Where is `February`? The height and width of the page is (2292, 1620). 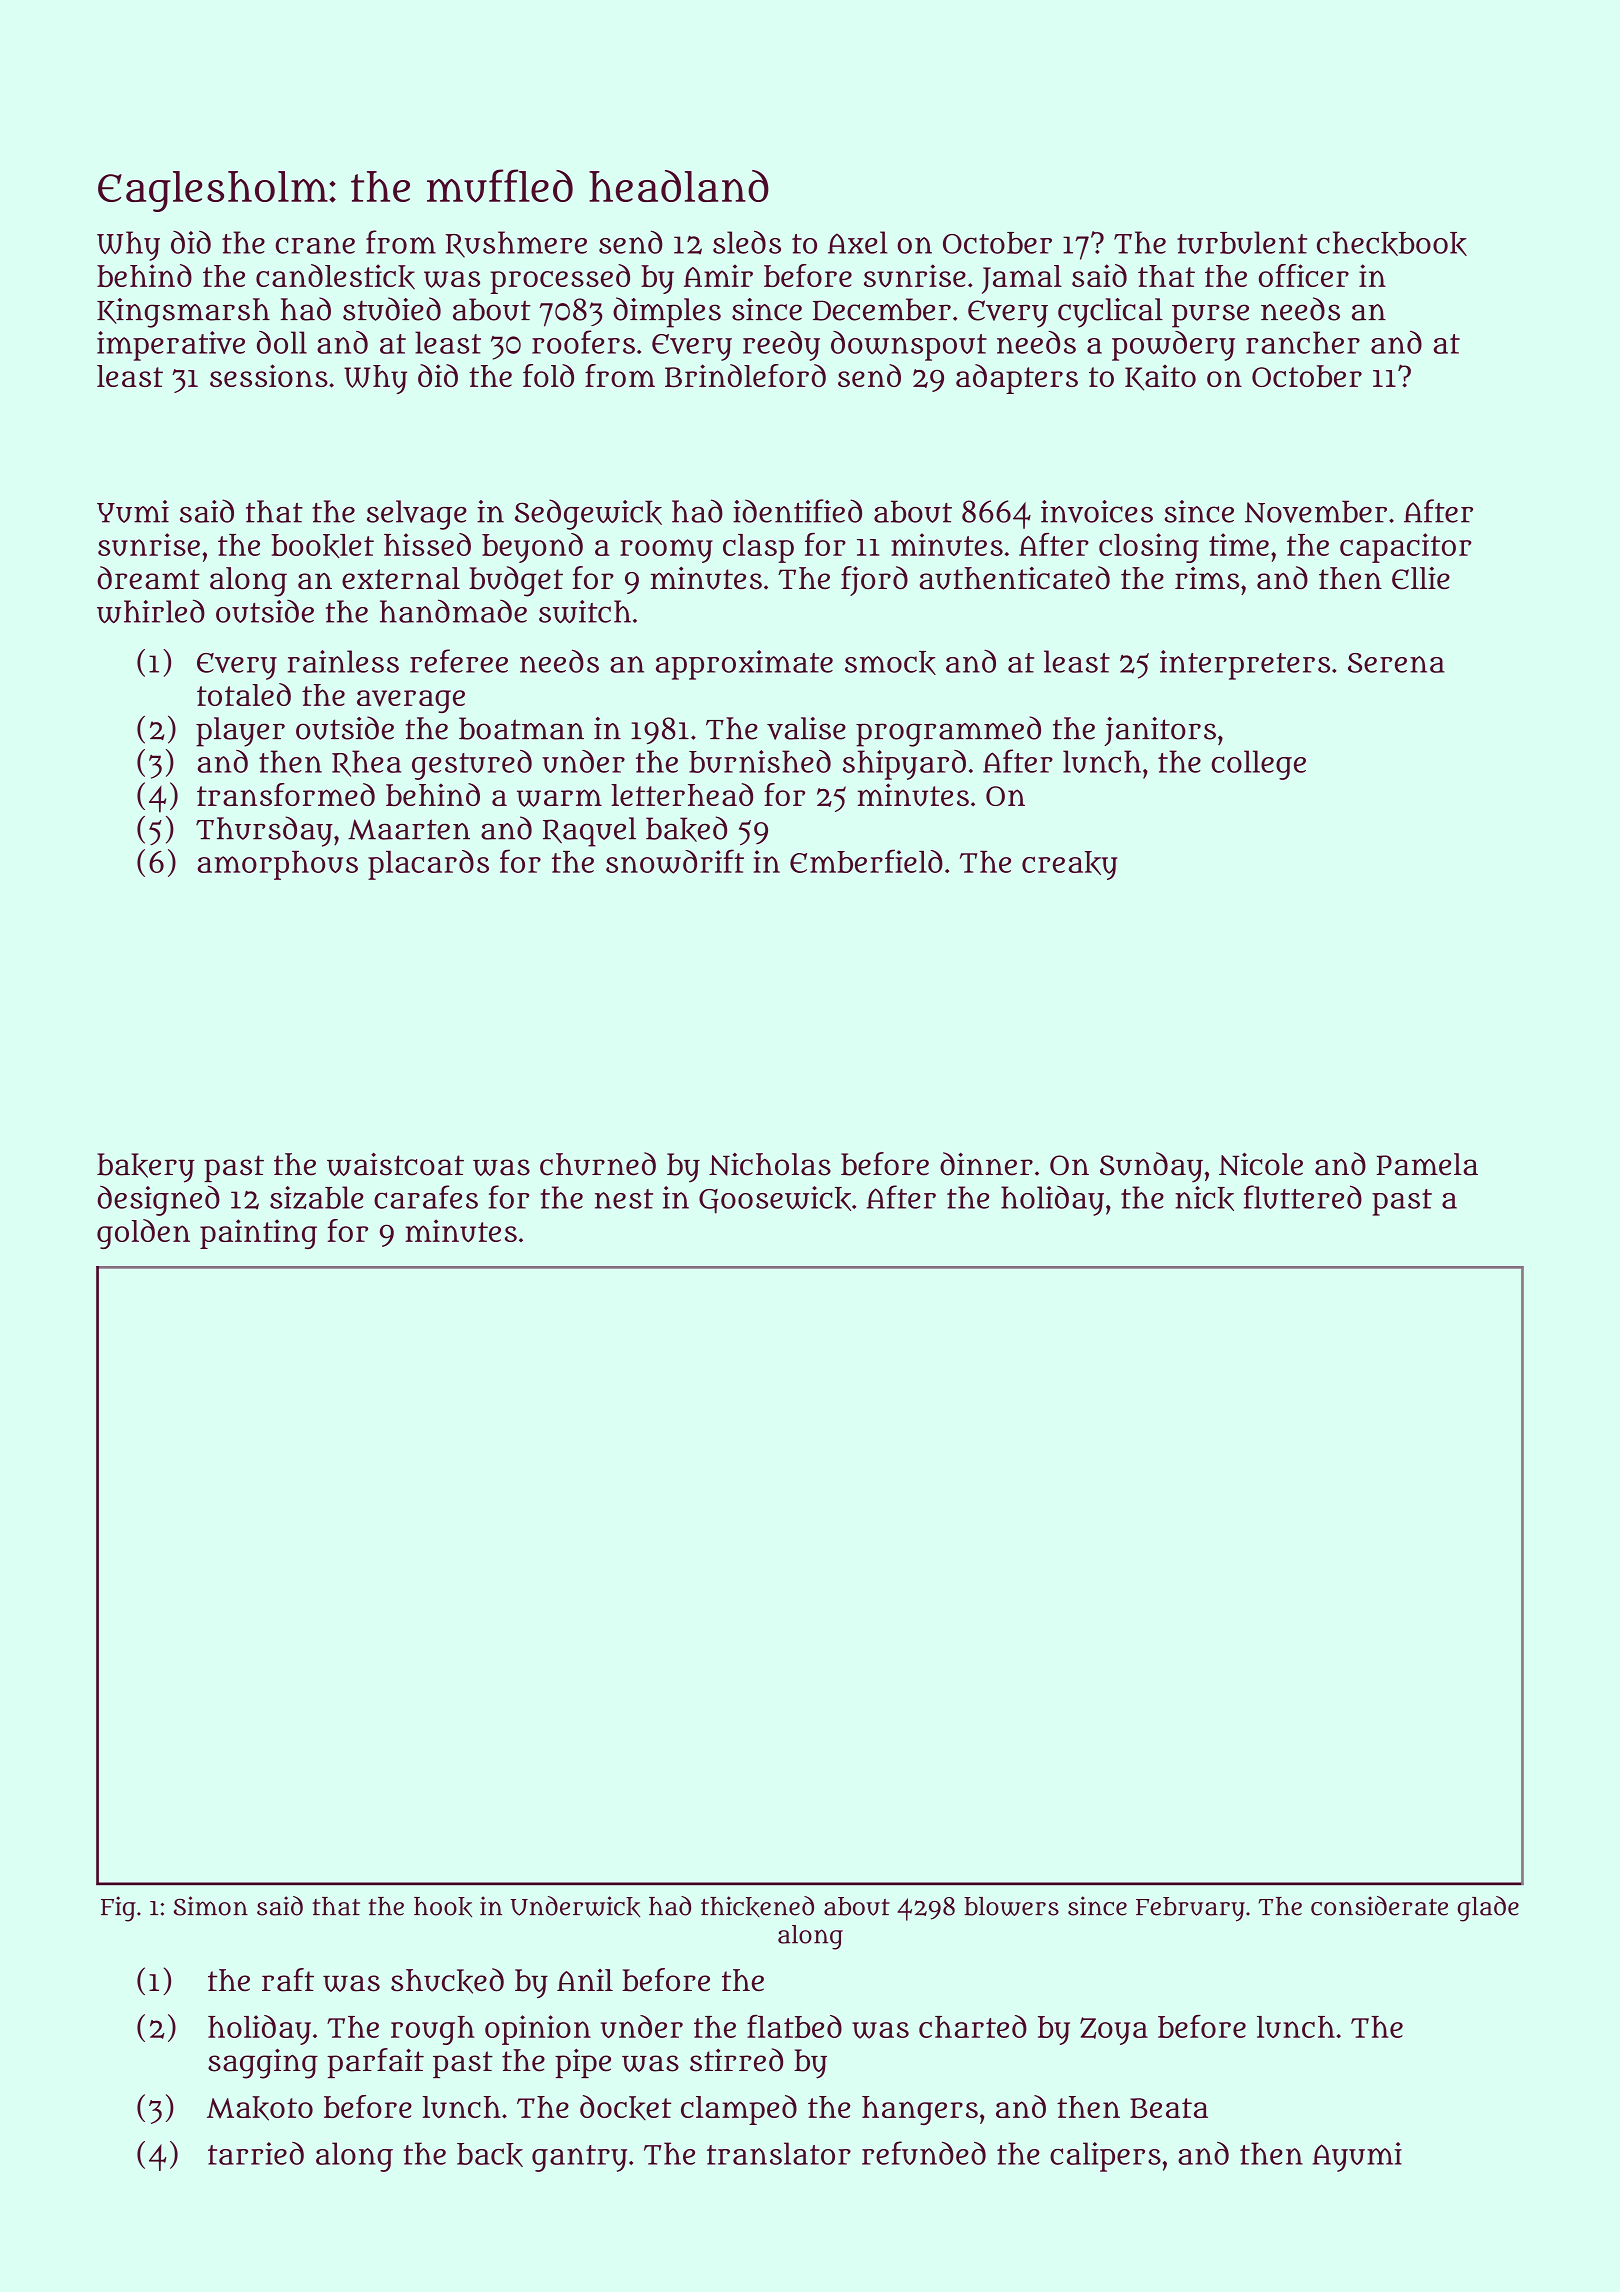 February is located at coordinates (1190, 1909).
